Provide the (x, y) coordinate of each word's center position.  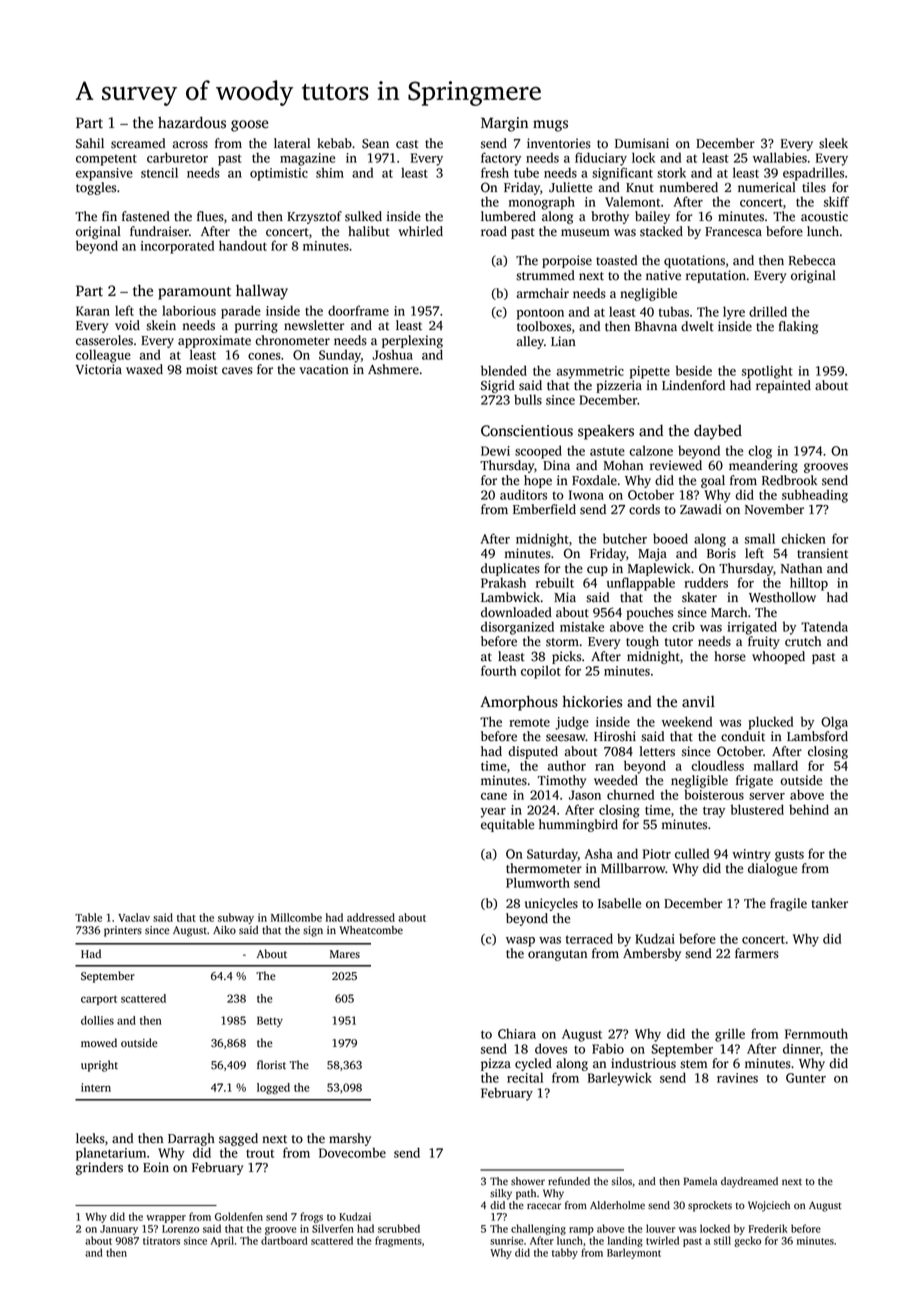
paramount (194, 293)
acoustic (824, 216)
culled (692, 854)
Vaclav (134, 917)
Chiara (517, 1033)
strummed (545, 275)
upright (99, 1066)
